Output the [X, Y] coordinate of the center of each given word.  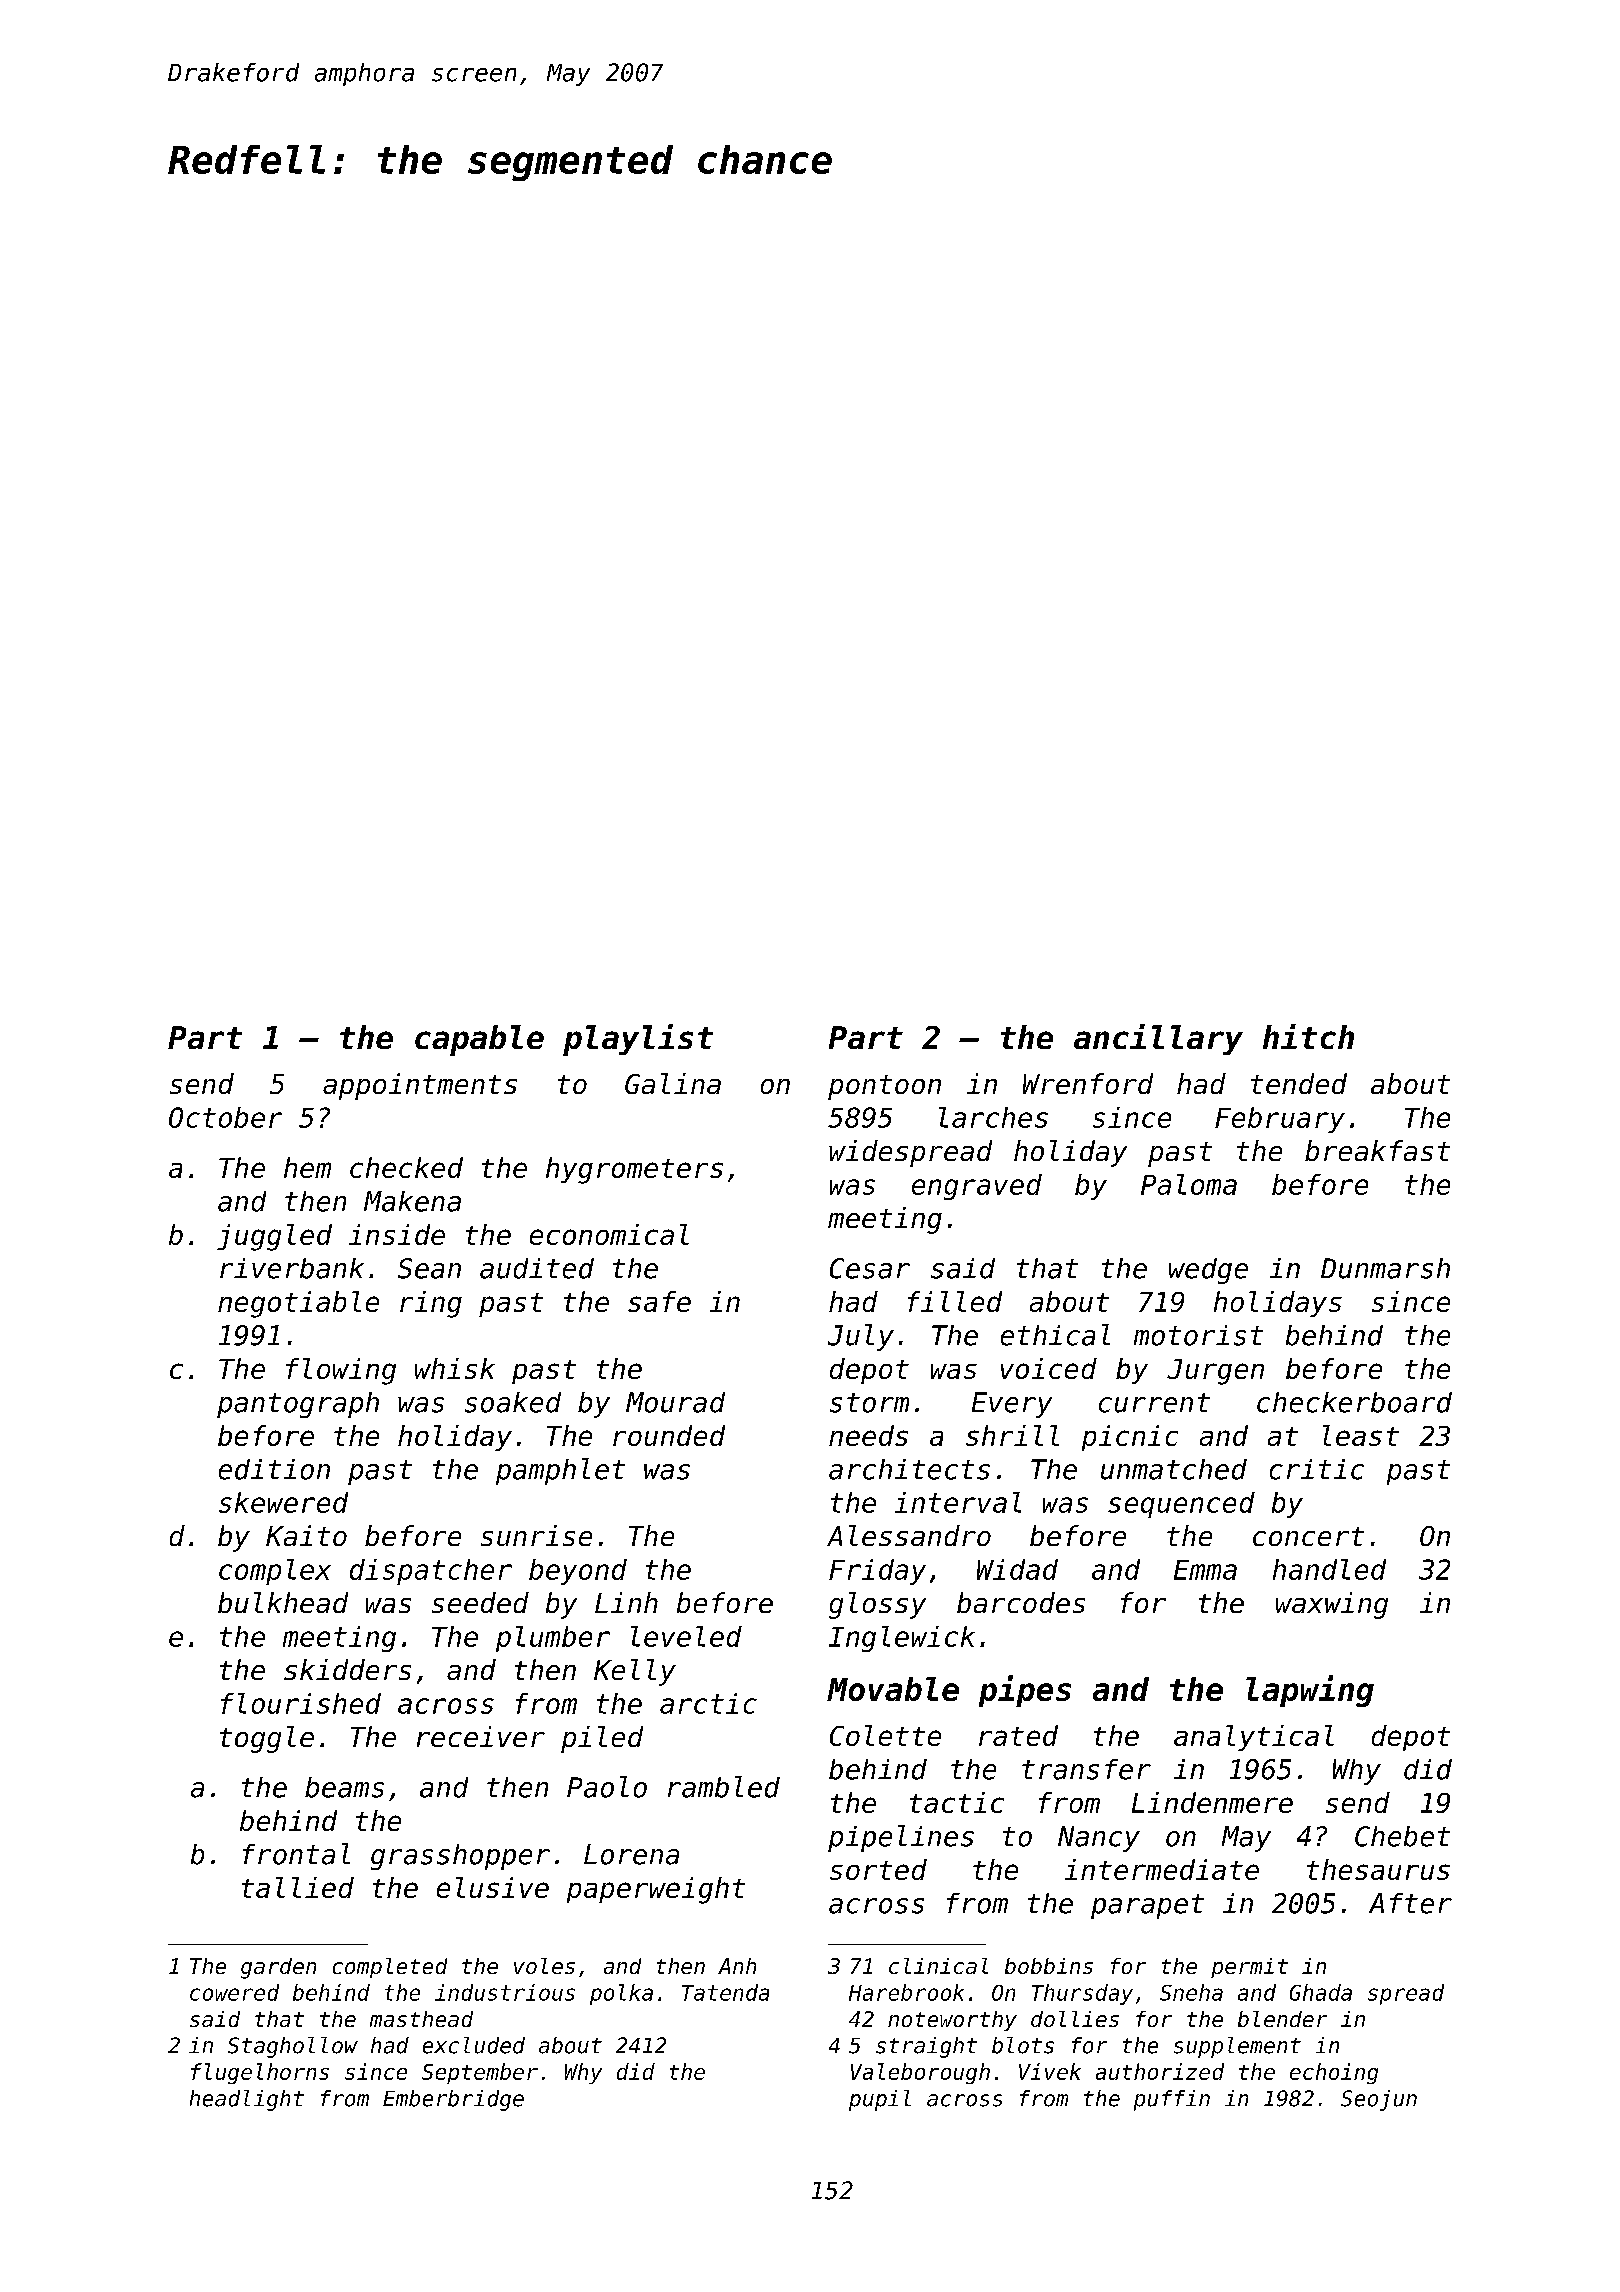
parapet [1147, 1906]
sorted [878, 1869]
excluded [474, 2045]
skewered [283, 1502]
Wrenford [1088, 1083]
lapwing [1310, 1691]
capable [479, 1040]
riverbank [292, 1268]
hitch [1308, 1036]
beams [344, 1787]
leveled [686, 1636]
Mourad [675, 1402]
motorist [1198, 1335]
